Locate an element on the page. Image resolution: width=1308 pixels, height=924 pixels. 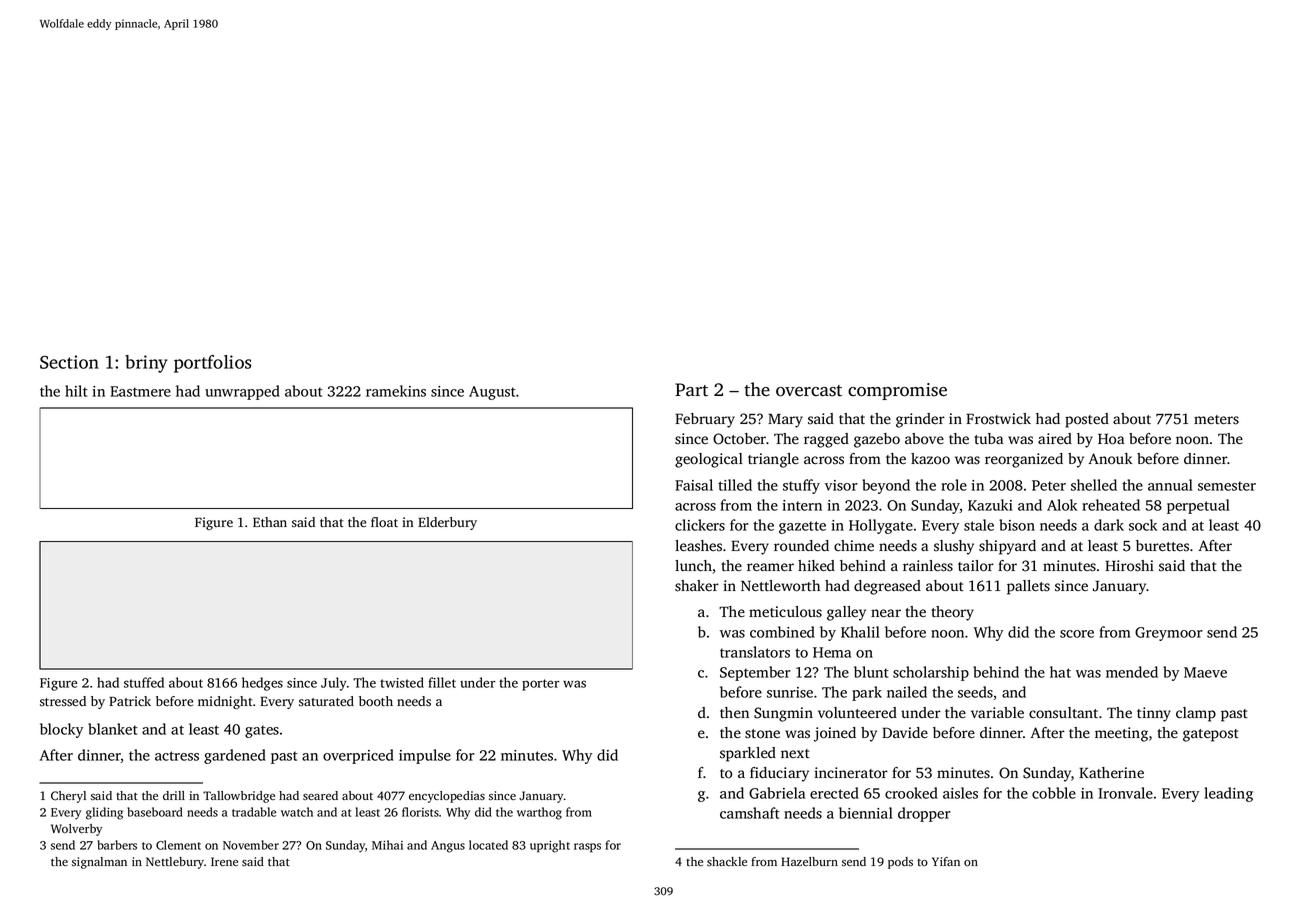
Davide is located at coordinates (905, 732).
